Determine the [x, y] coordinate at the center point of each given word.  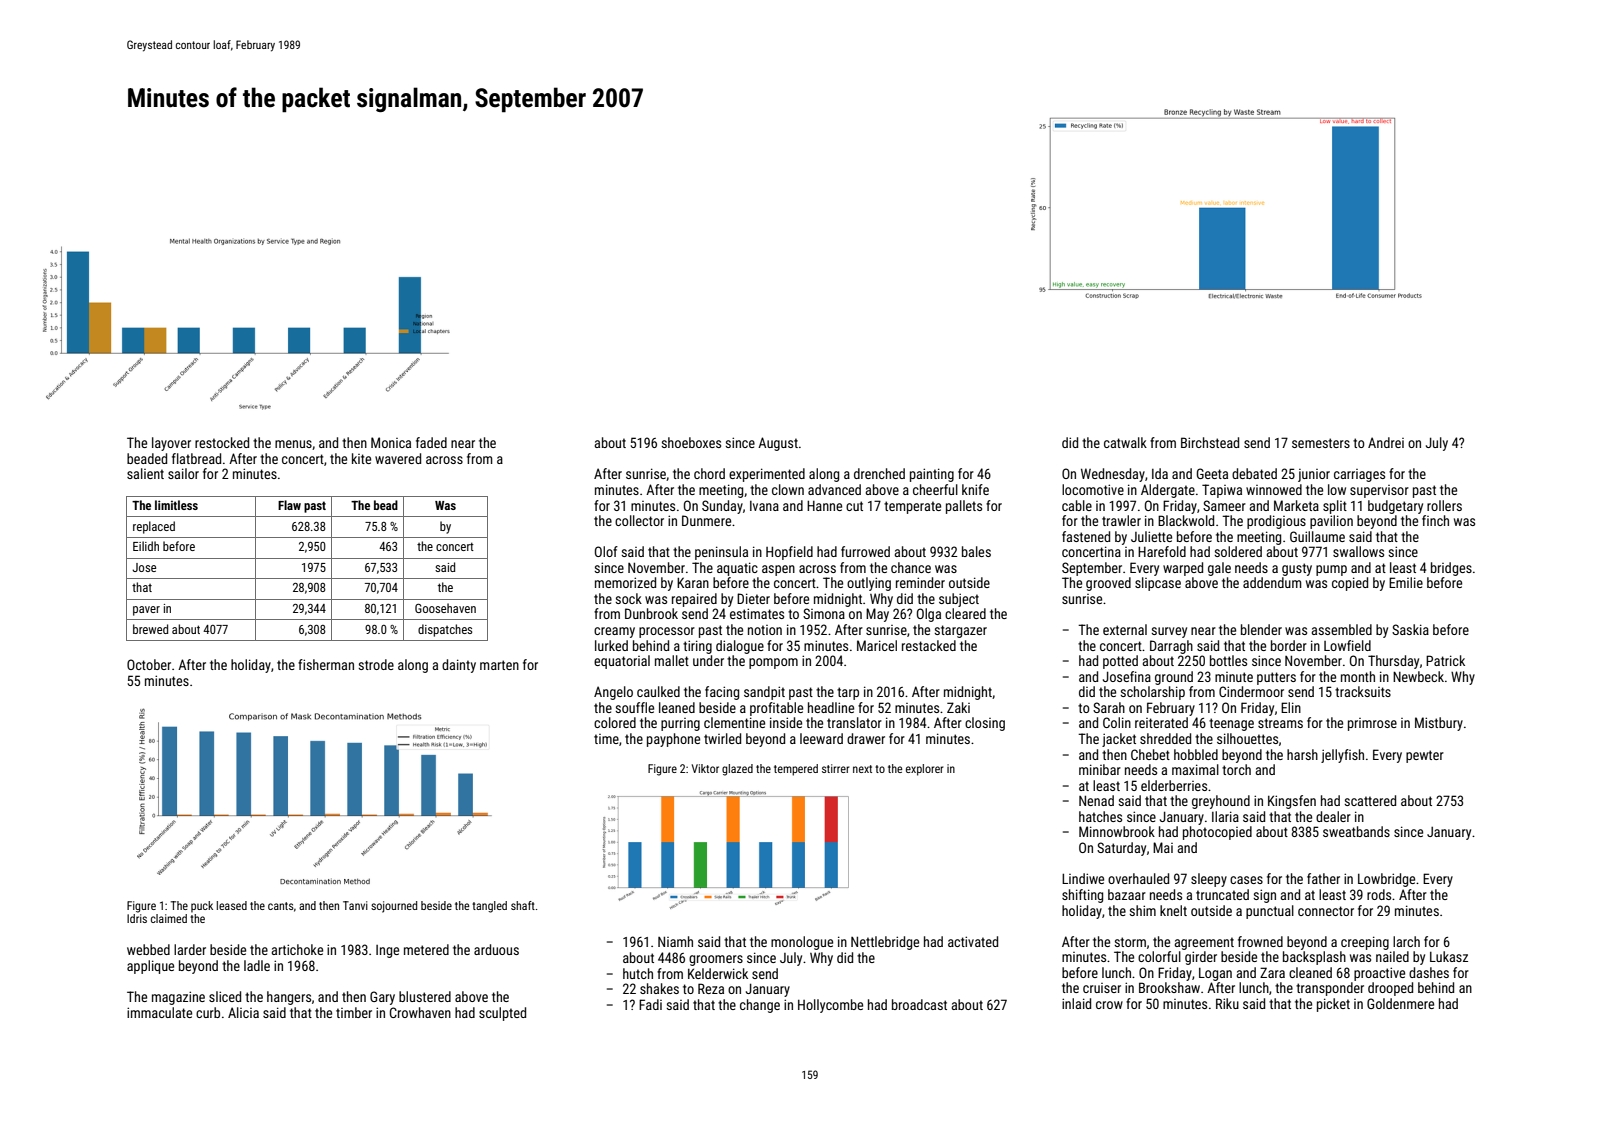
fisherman [326, 664]
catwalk [1125, 442]
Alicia [243, 1012]
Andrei [1386, 442]
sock [628, 598]
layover [171, 444]
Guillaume [1317, 536]
